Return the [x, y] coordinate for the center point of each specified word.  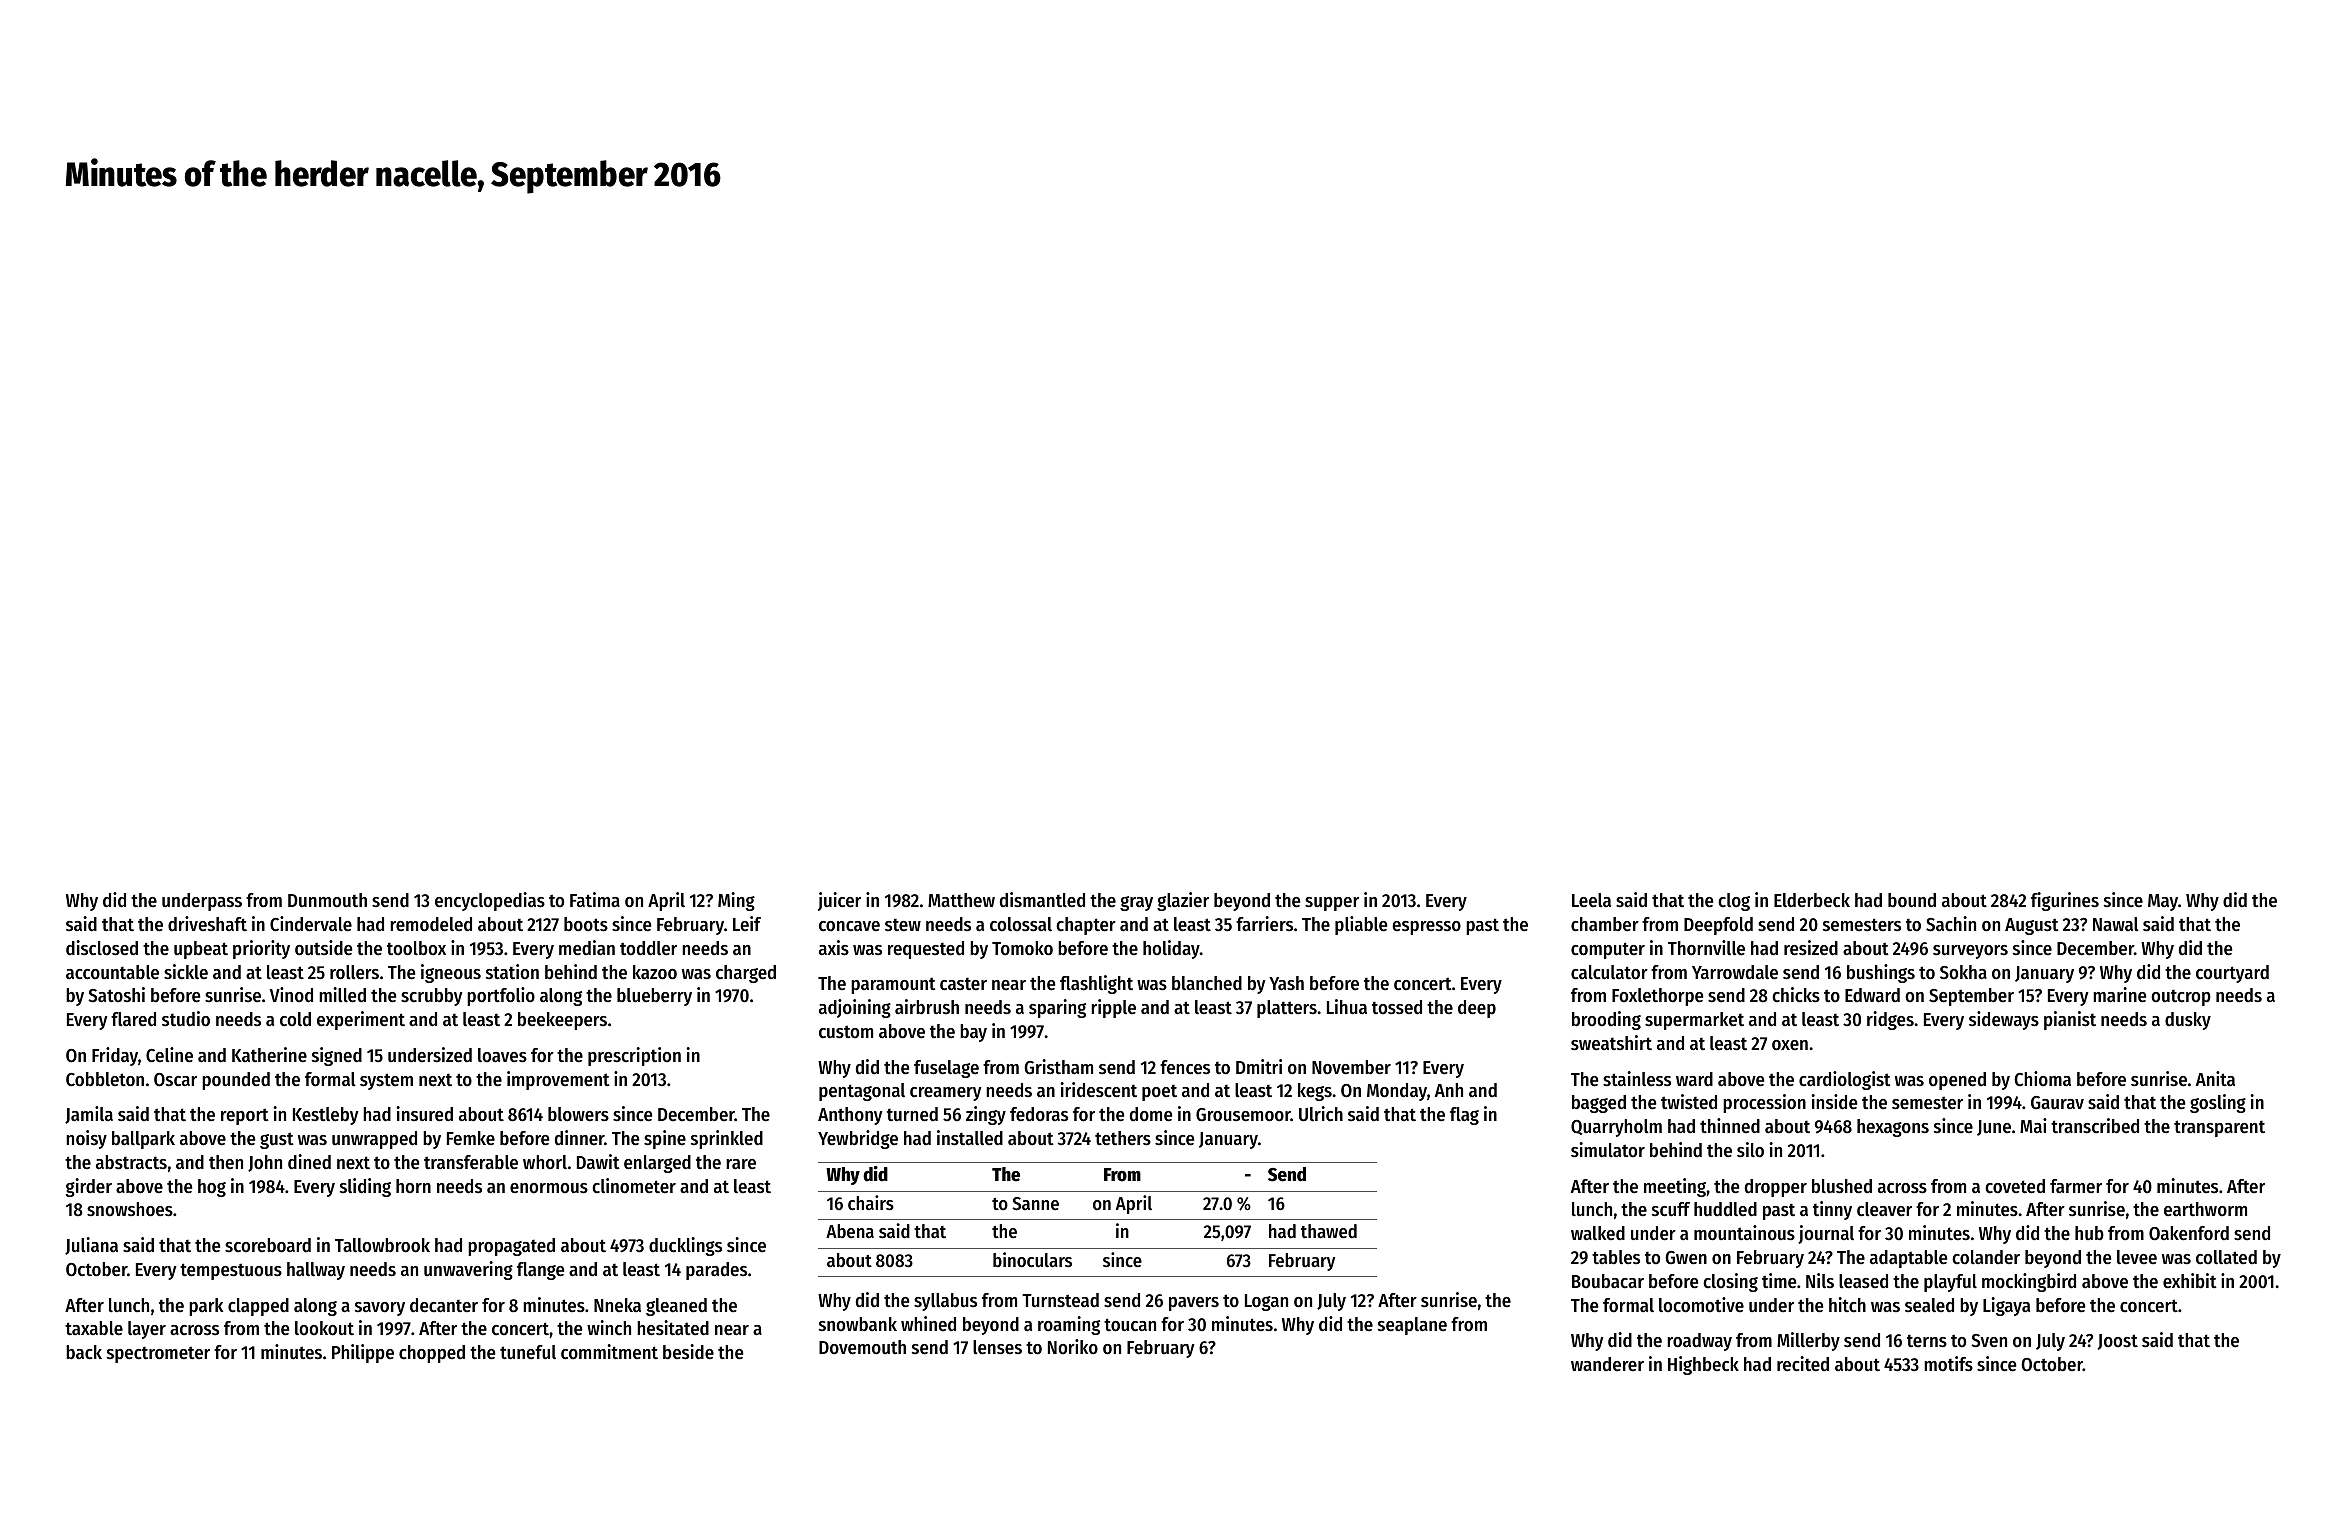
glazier [1183, 901]
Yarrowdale [1735, 972]
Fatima [595, 899]
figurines [2065, 901]
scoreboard [268, 1245]
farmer [2076, 1186]
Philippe [363, 1353]
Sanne [1035, 1204]
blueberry [654, 997]
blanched [1207, 983]
